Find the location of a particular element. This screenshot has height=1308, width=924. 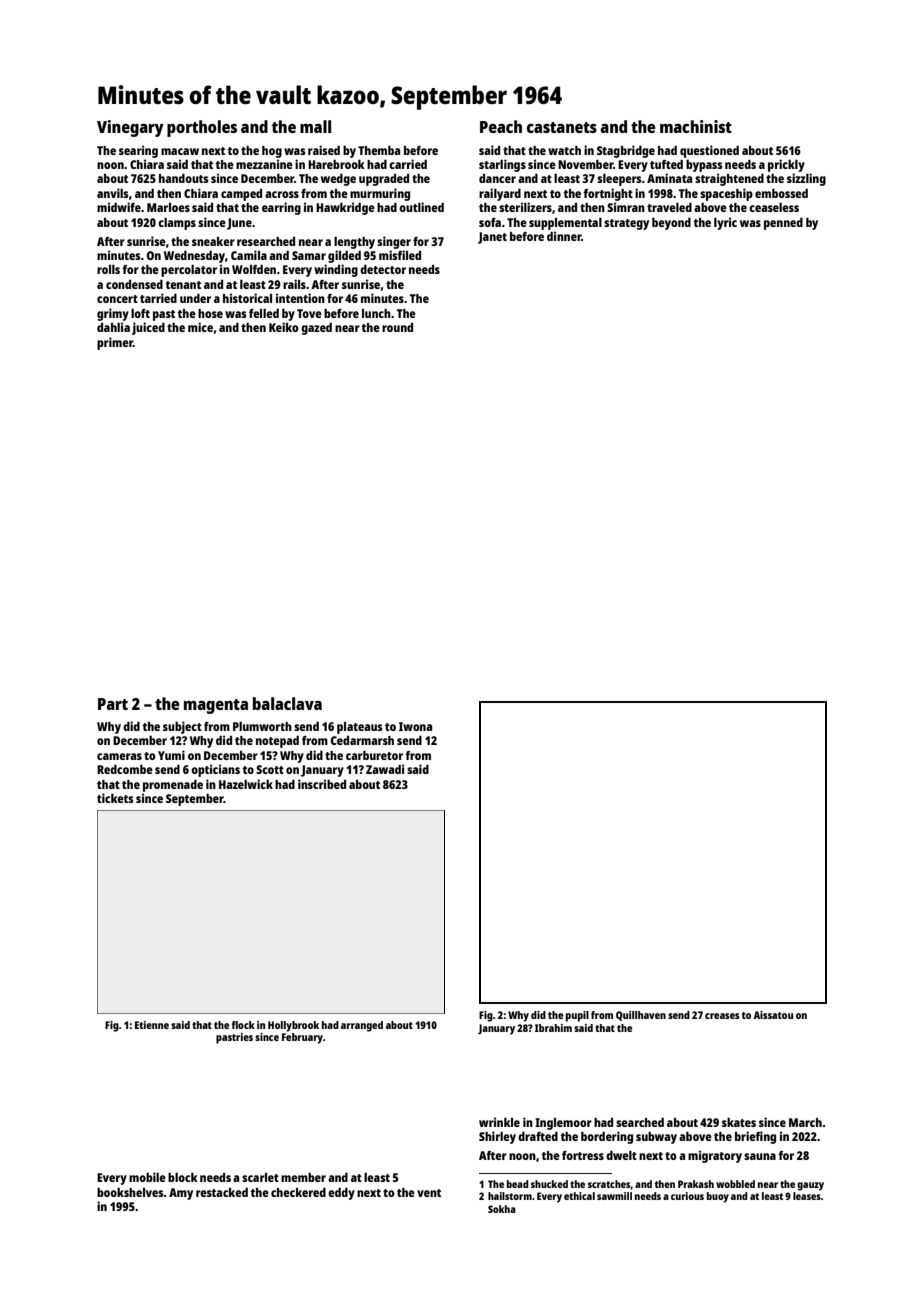

mobile is located at coordinates (147, 1177).
